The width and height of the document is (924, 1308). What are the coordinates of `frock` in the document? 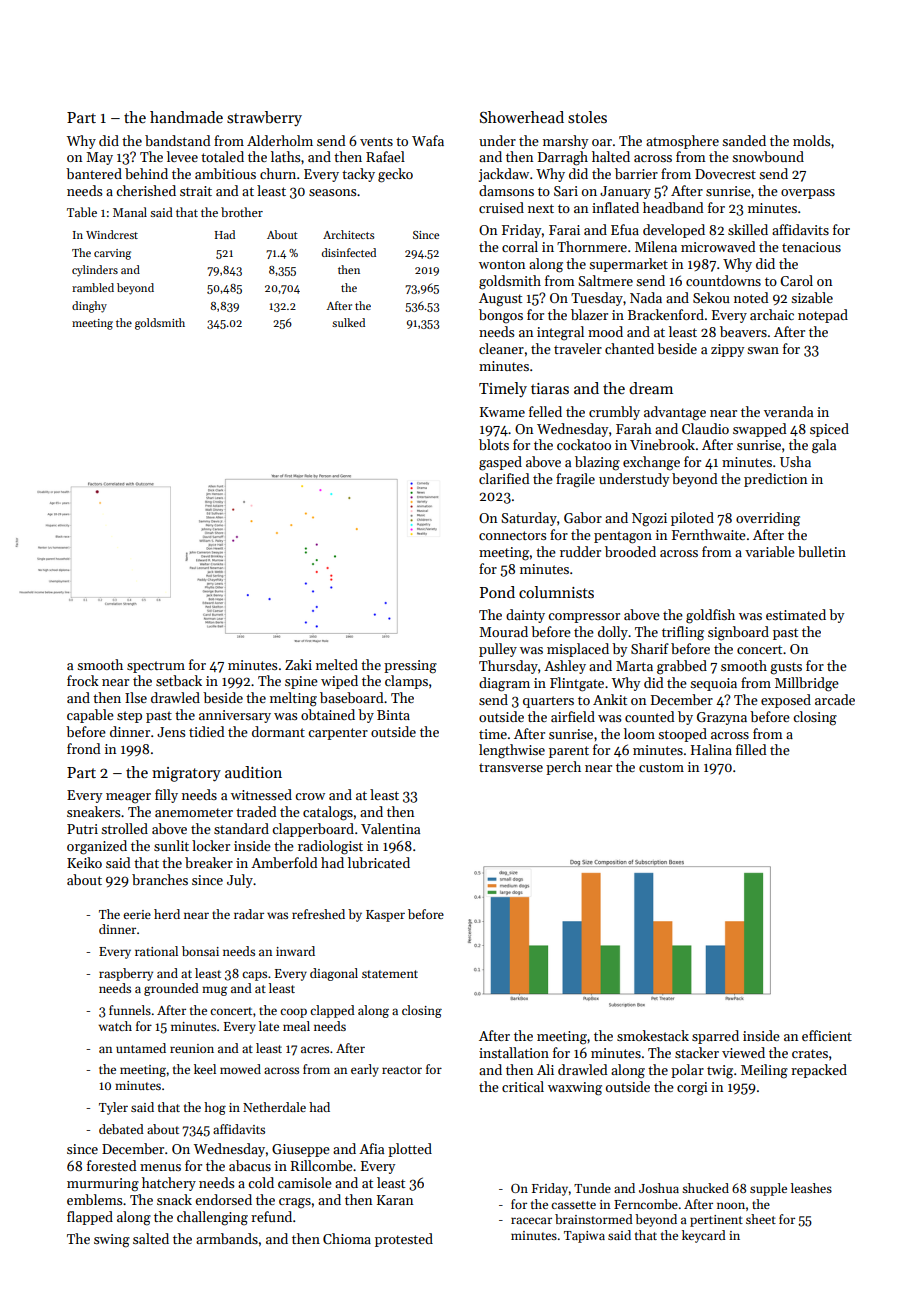 It's located at (83, 680).
